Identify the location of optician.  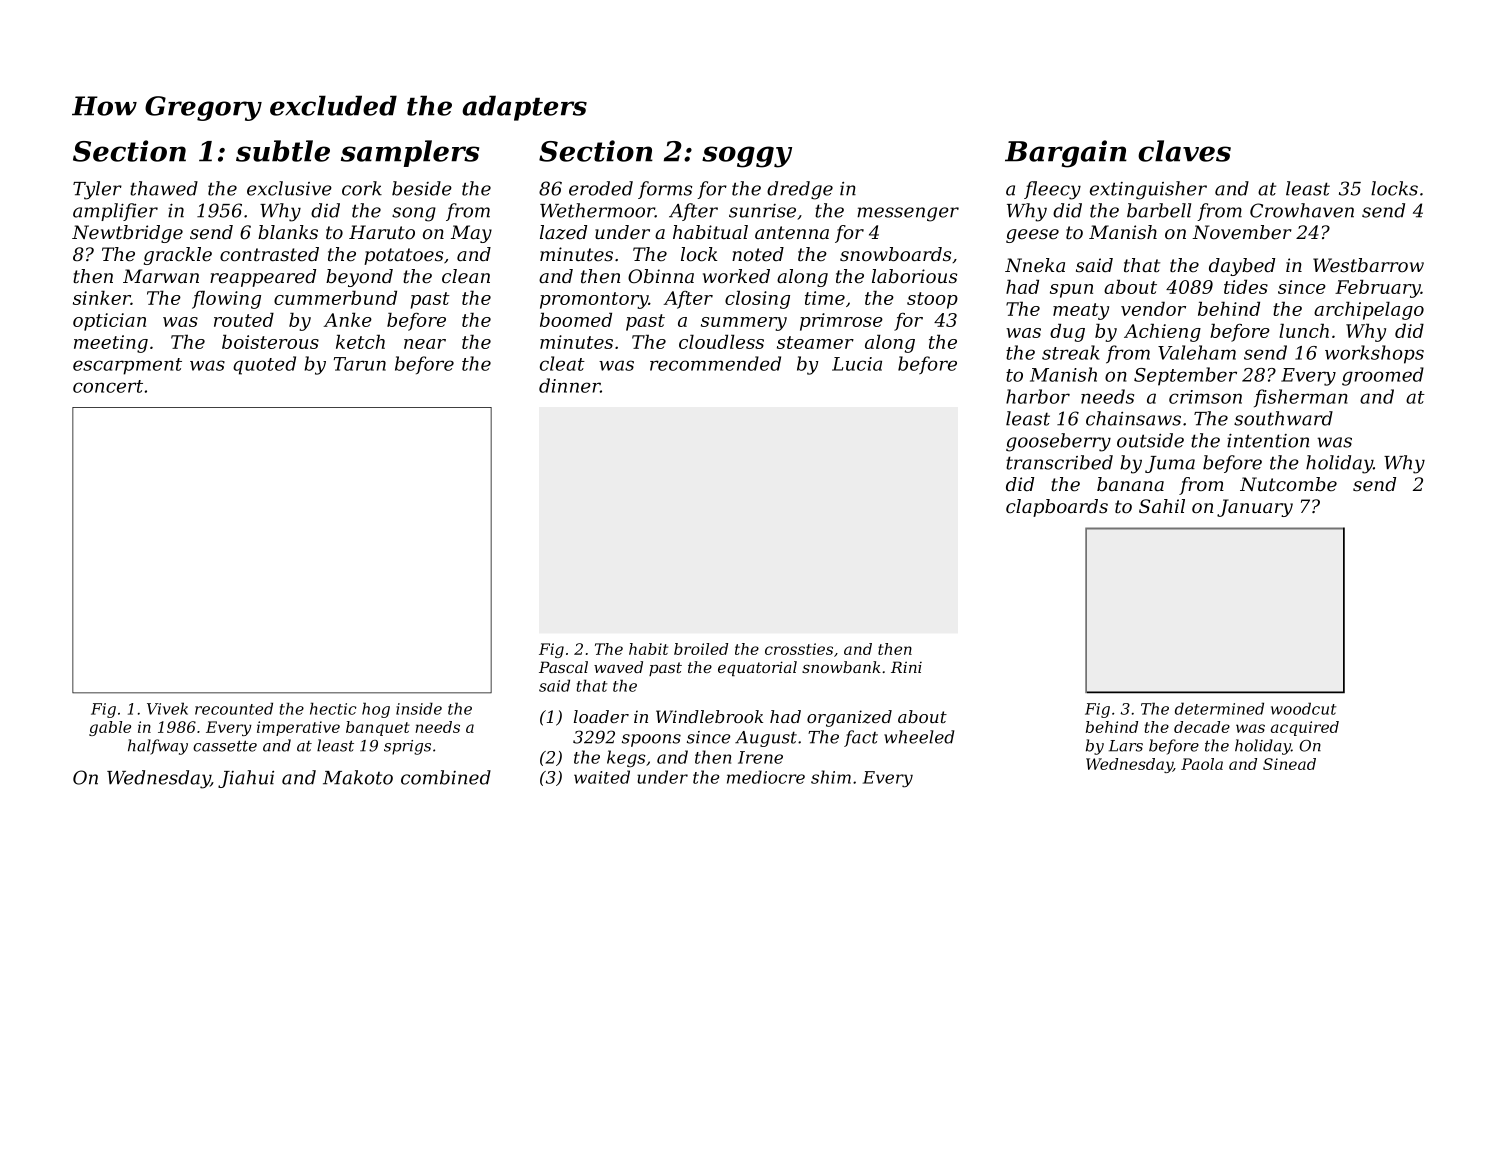
(109, 322).
